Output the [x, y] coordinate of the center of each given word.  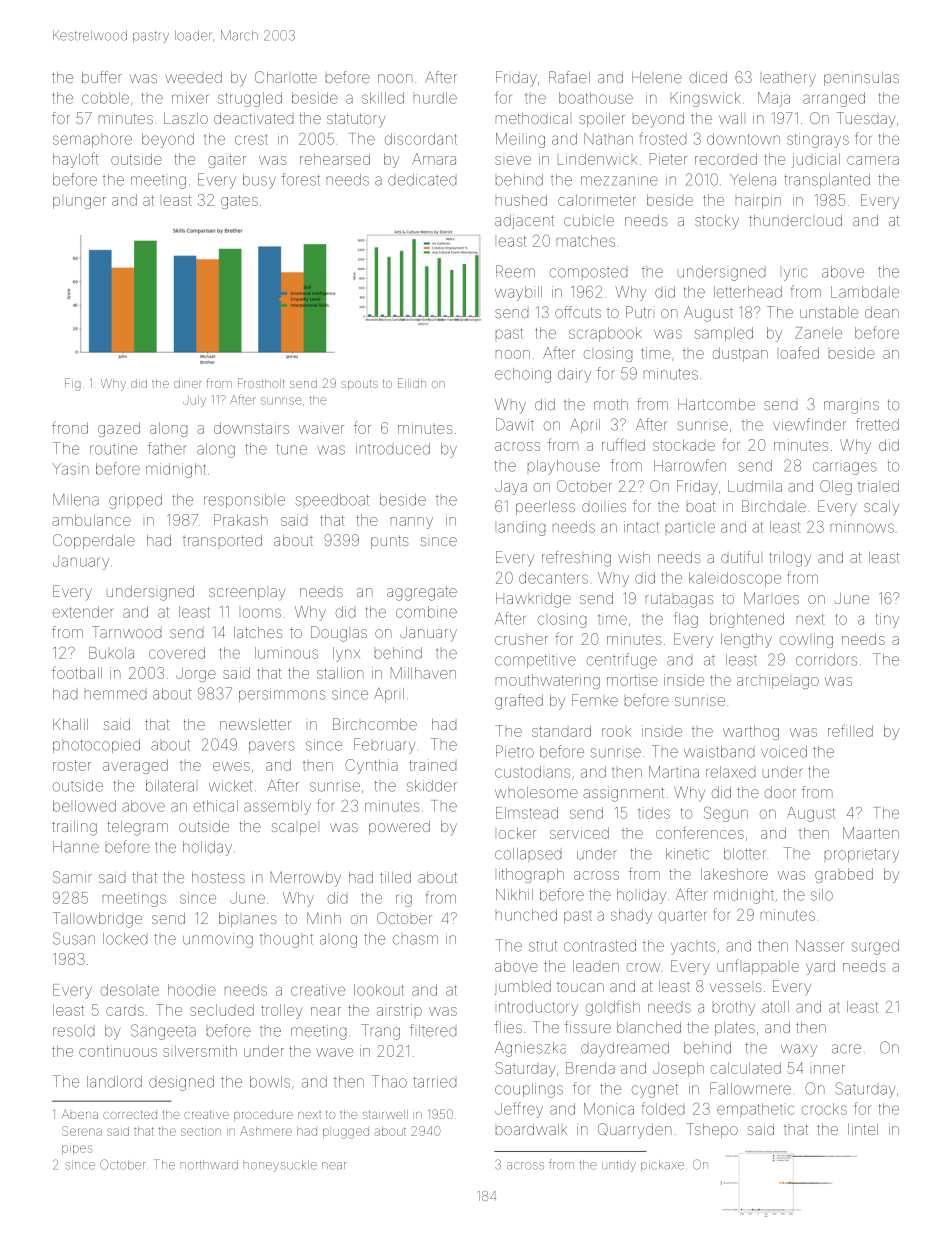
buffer [102, 77]
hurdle [435, 98]
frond [70, 427]
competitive [535, 661]
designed [181, 1083]
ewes [231, 766]
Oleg [836, 487]
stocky [717, 222]
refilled [850, 730]
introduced [393, 449]
